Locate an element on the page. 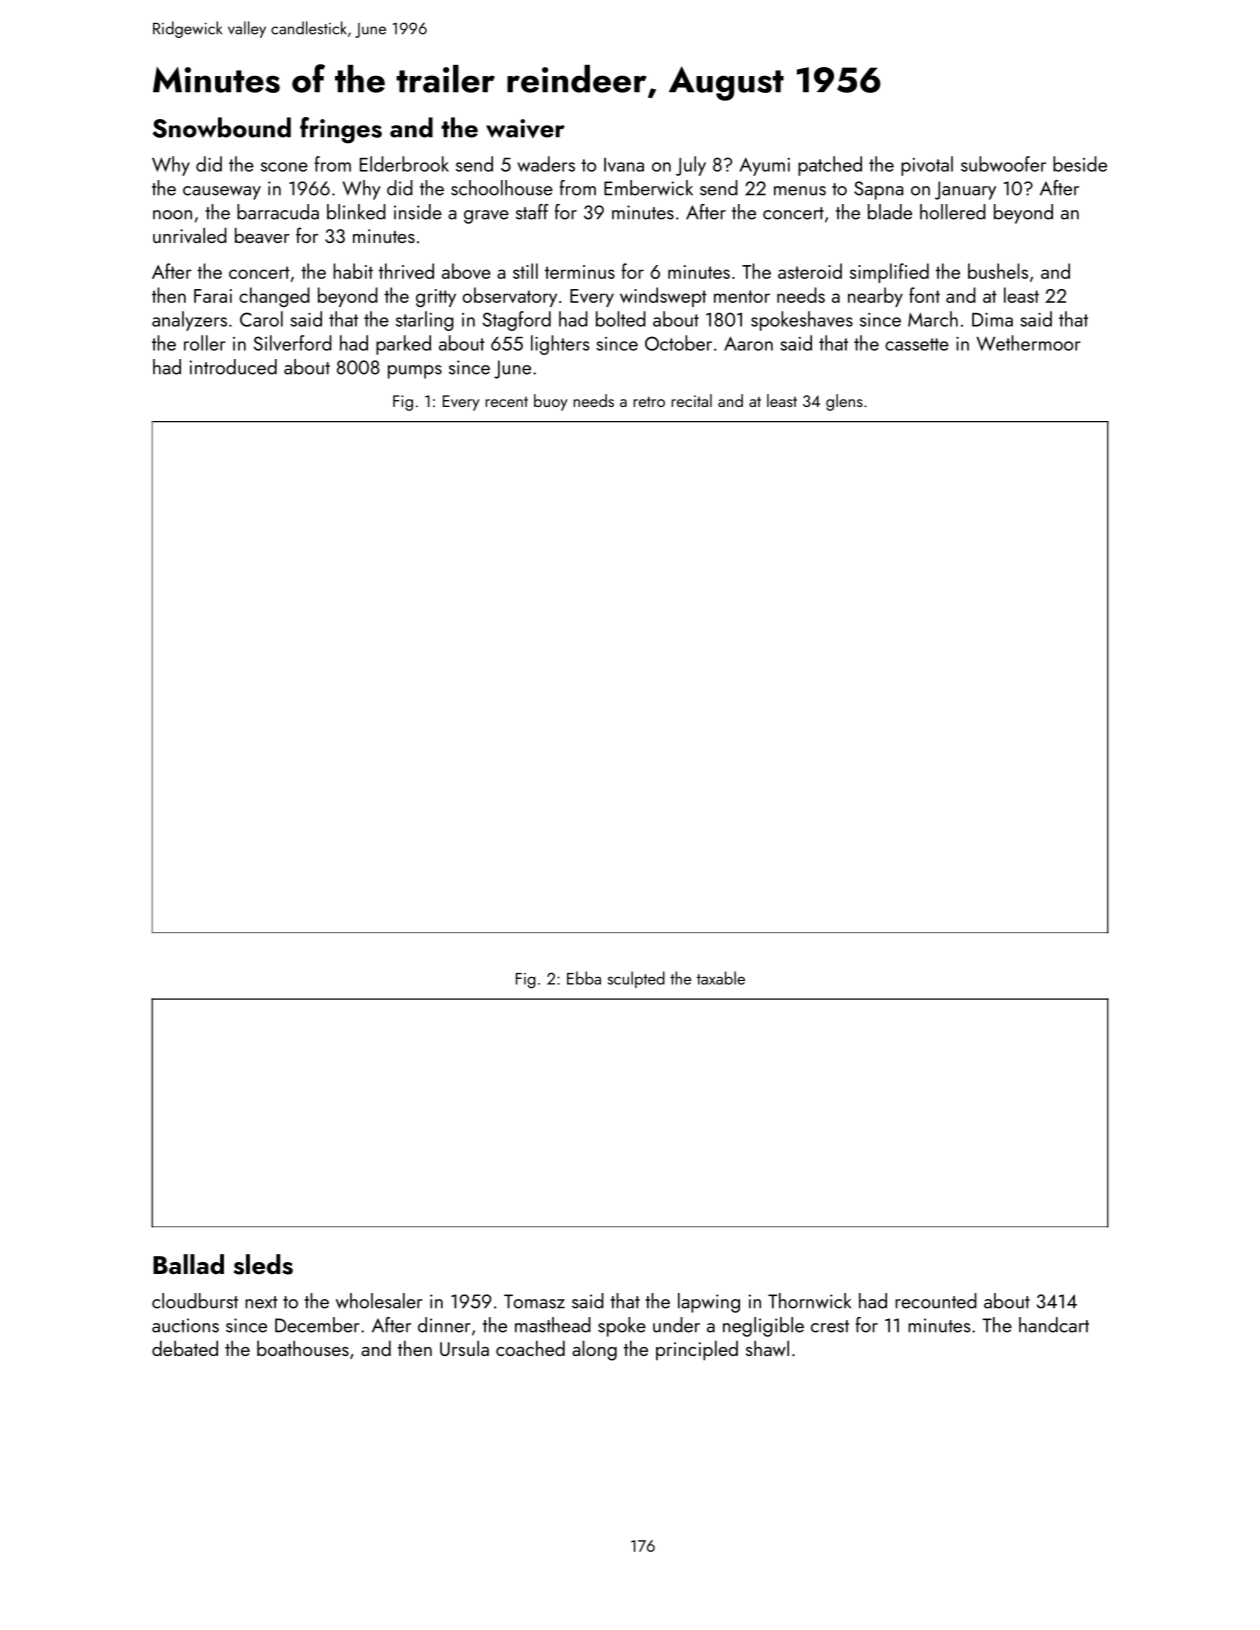 This document has width=1260, height=1630. beside is located at coordinates (1080, 164).
